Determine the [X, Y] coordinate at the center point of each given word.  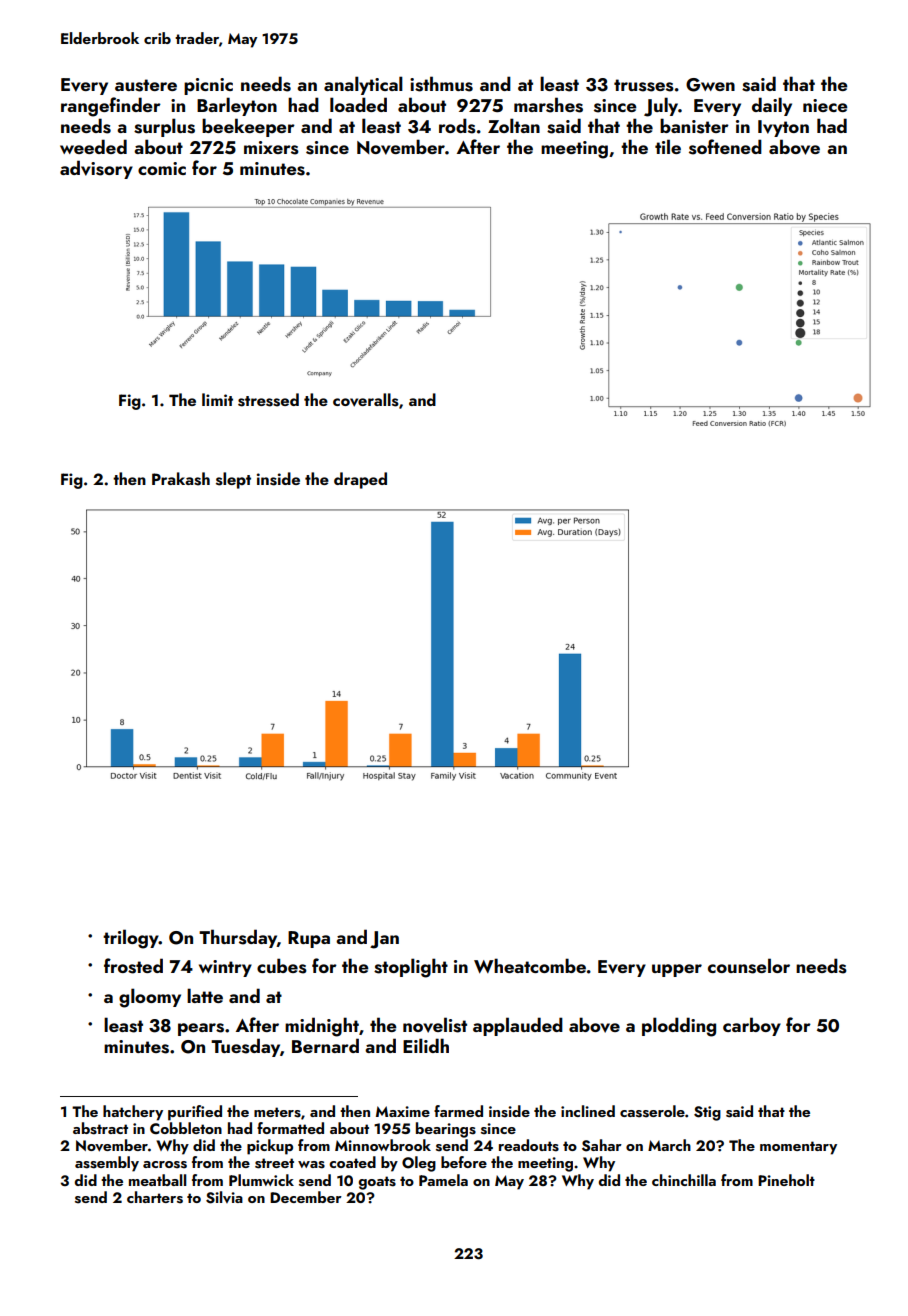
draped [360, 480]
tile [668, 146]
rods [457, 126]
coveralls [366, 400]
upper [677, 970]
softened [725, 147]
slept [233, 480]
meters [277, 1112]
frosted [133, 966]
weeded [93, 146]
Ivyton [783, 128]
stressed [268, 400]
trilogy [131, 939]
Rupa [309, 939]
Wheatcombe [530, 965]
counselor [749, 966]
